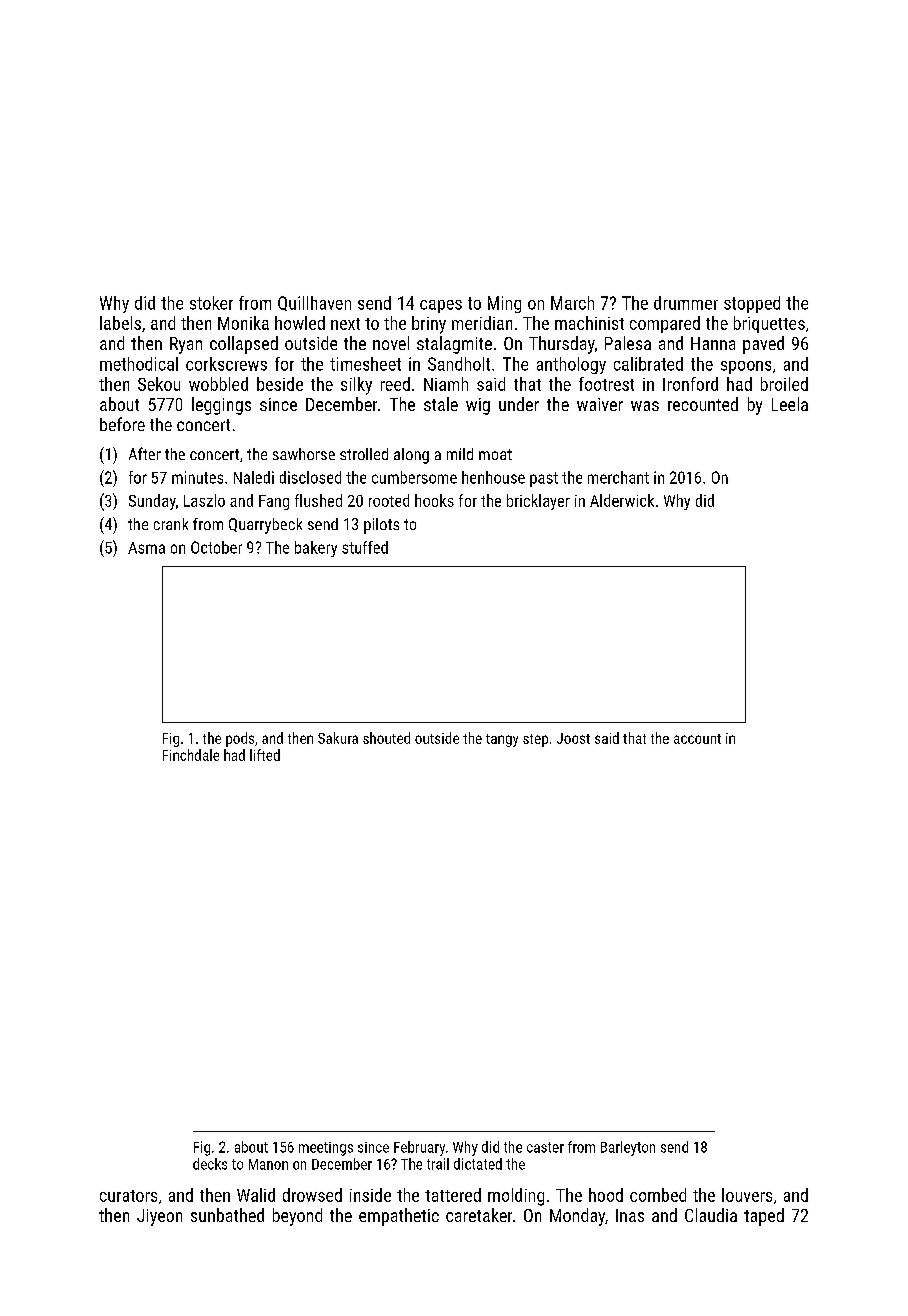 This page has width=908, height=1316. Describe the element at coordinates (227, 1215) in the page. I see `sunbathed` at that location.
